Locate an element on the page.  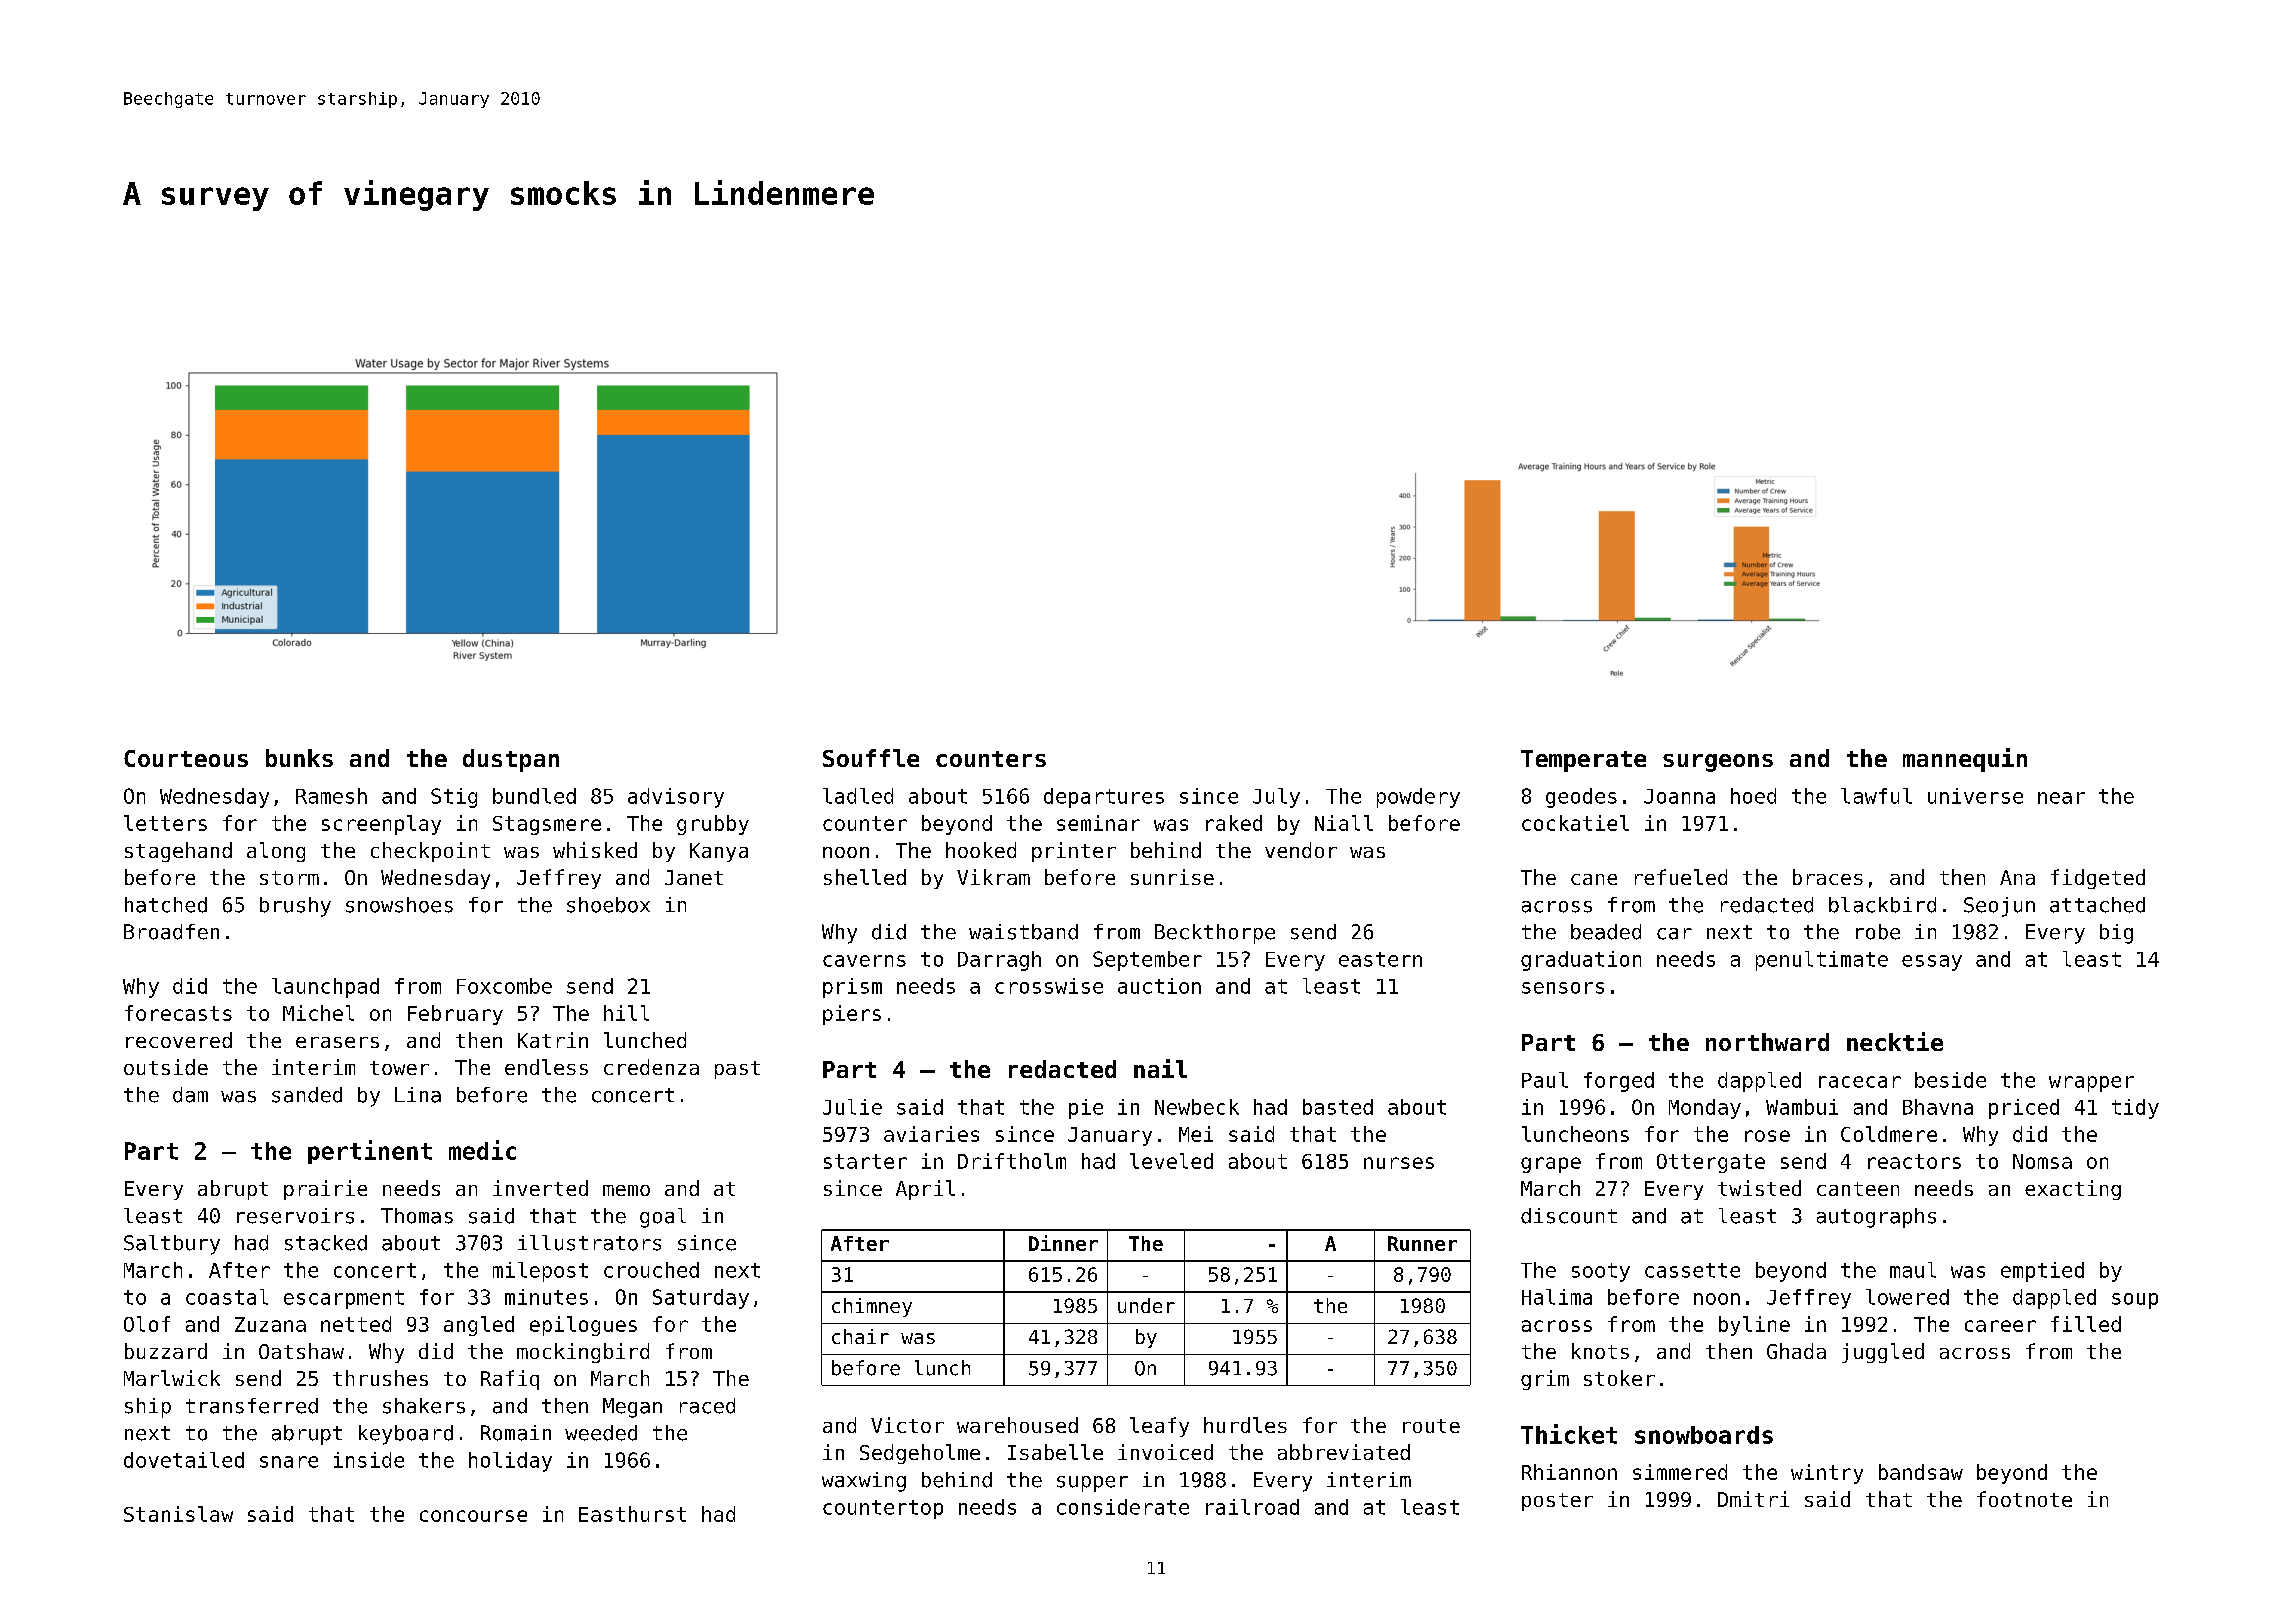
exacting is located at coordinates (2073, 1190).
